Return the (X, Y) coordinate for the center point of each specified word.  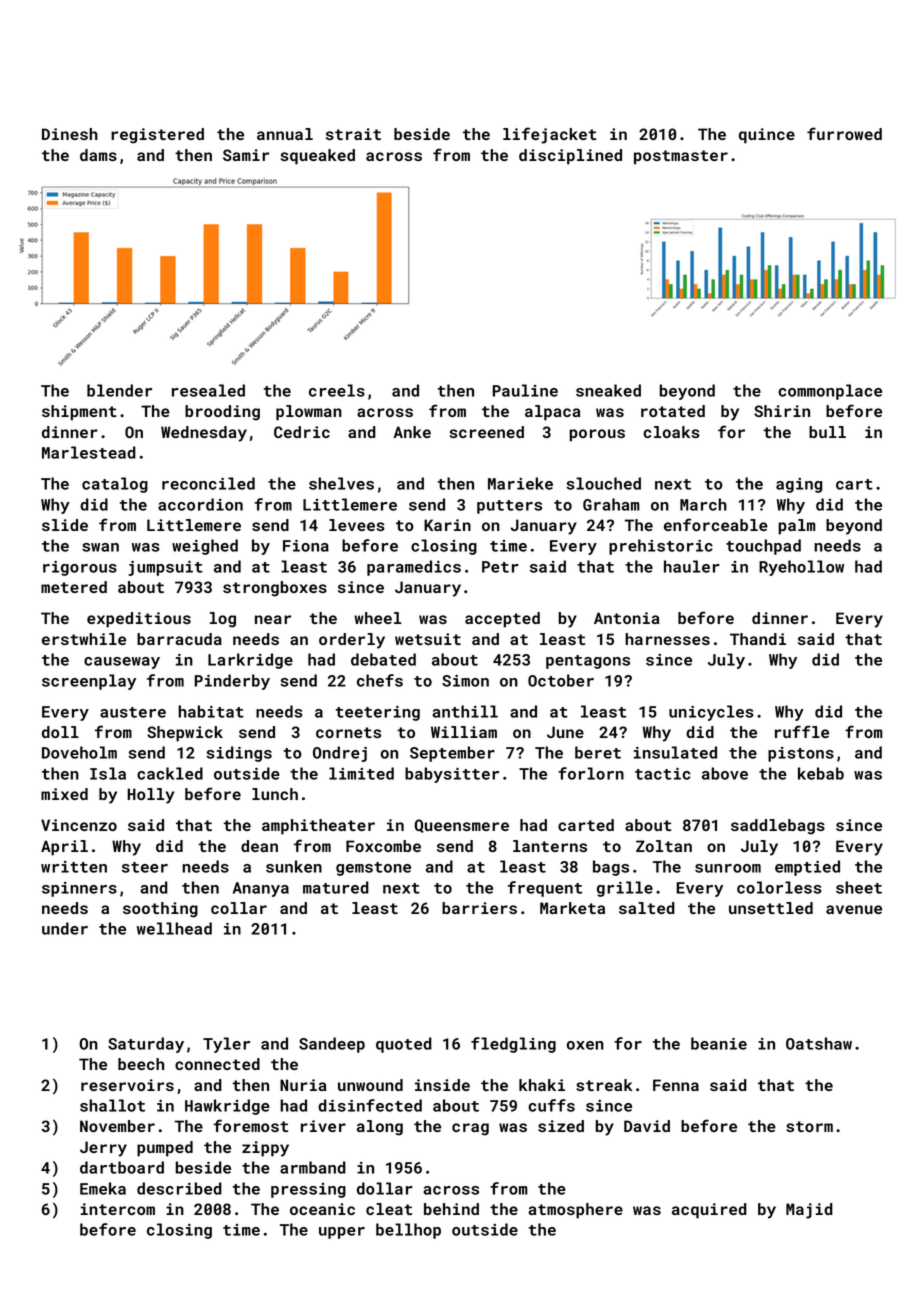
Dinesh (70, 134)
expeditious (139, 620)
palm (797, 527)
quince (767, 136)
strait (353, 134)
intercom (118, 1209)
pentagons (588, 662)
